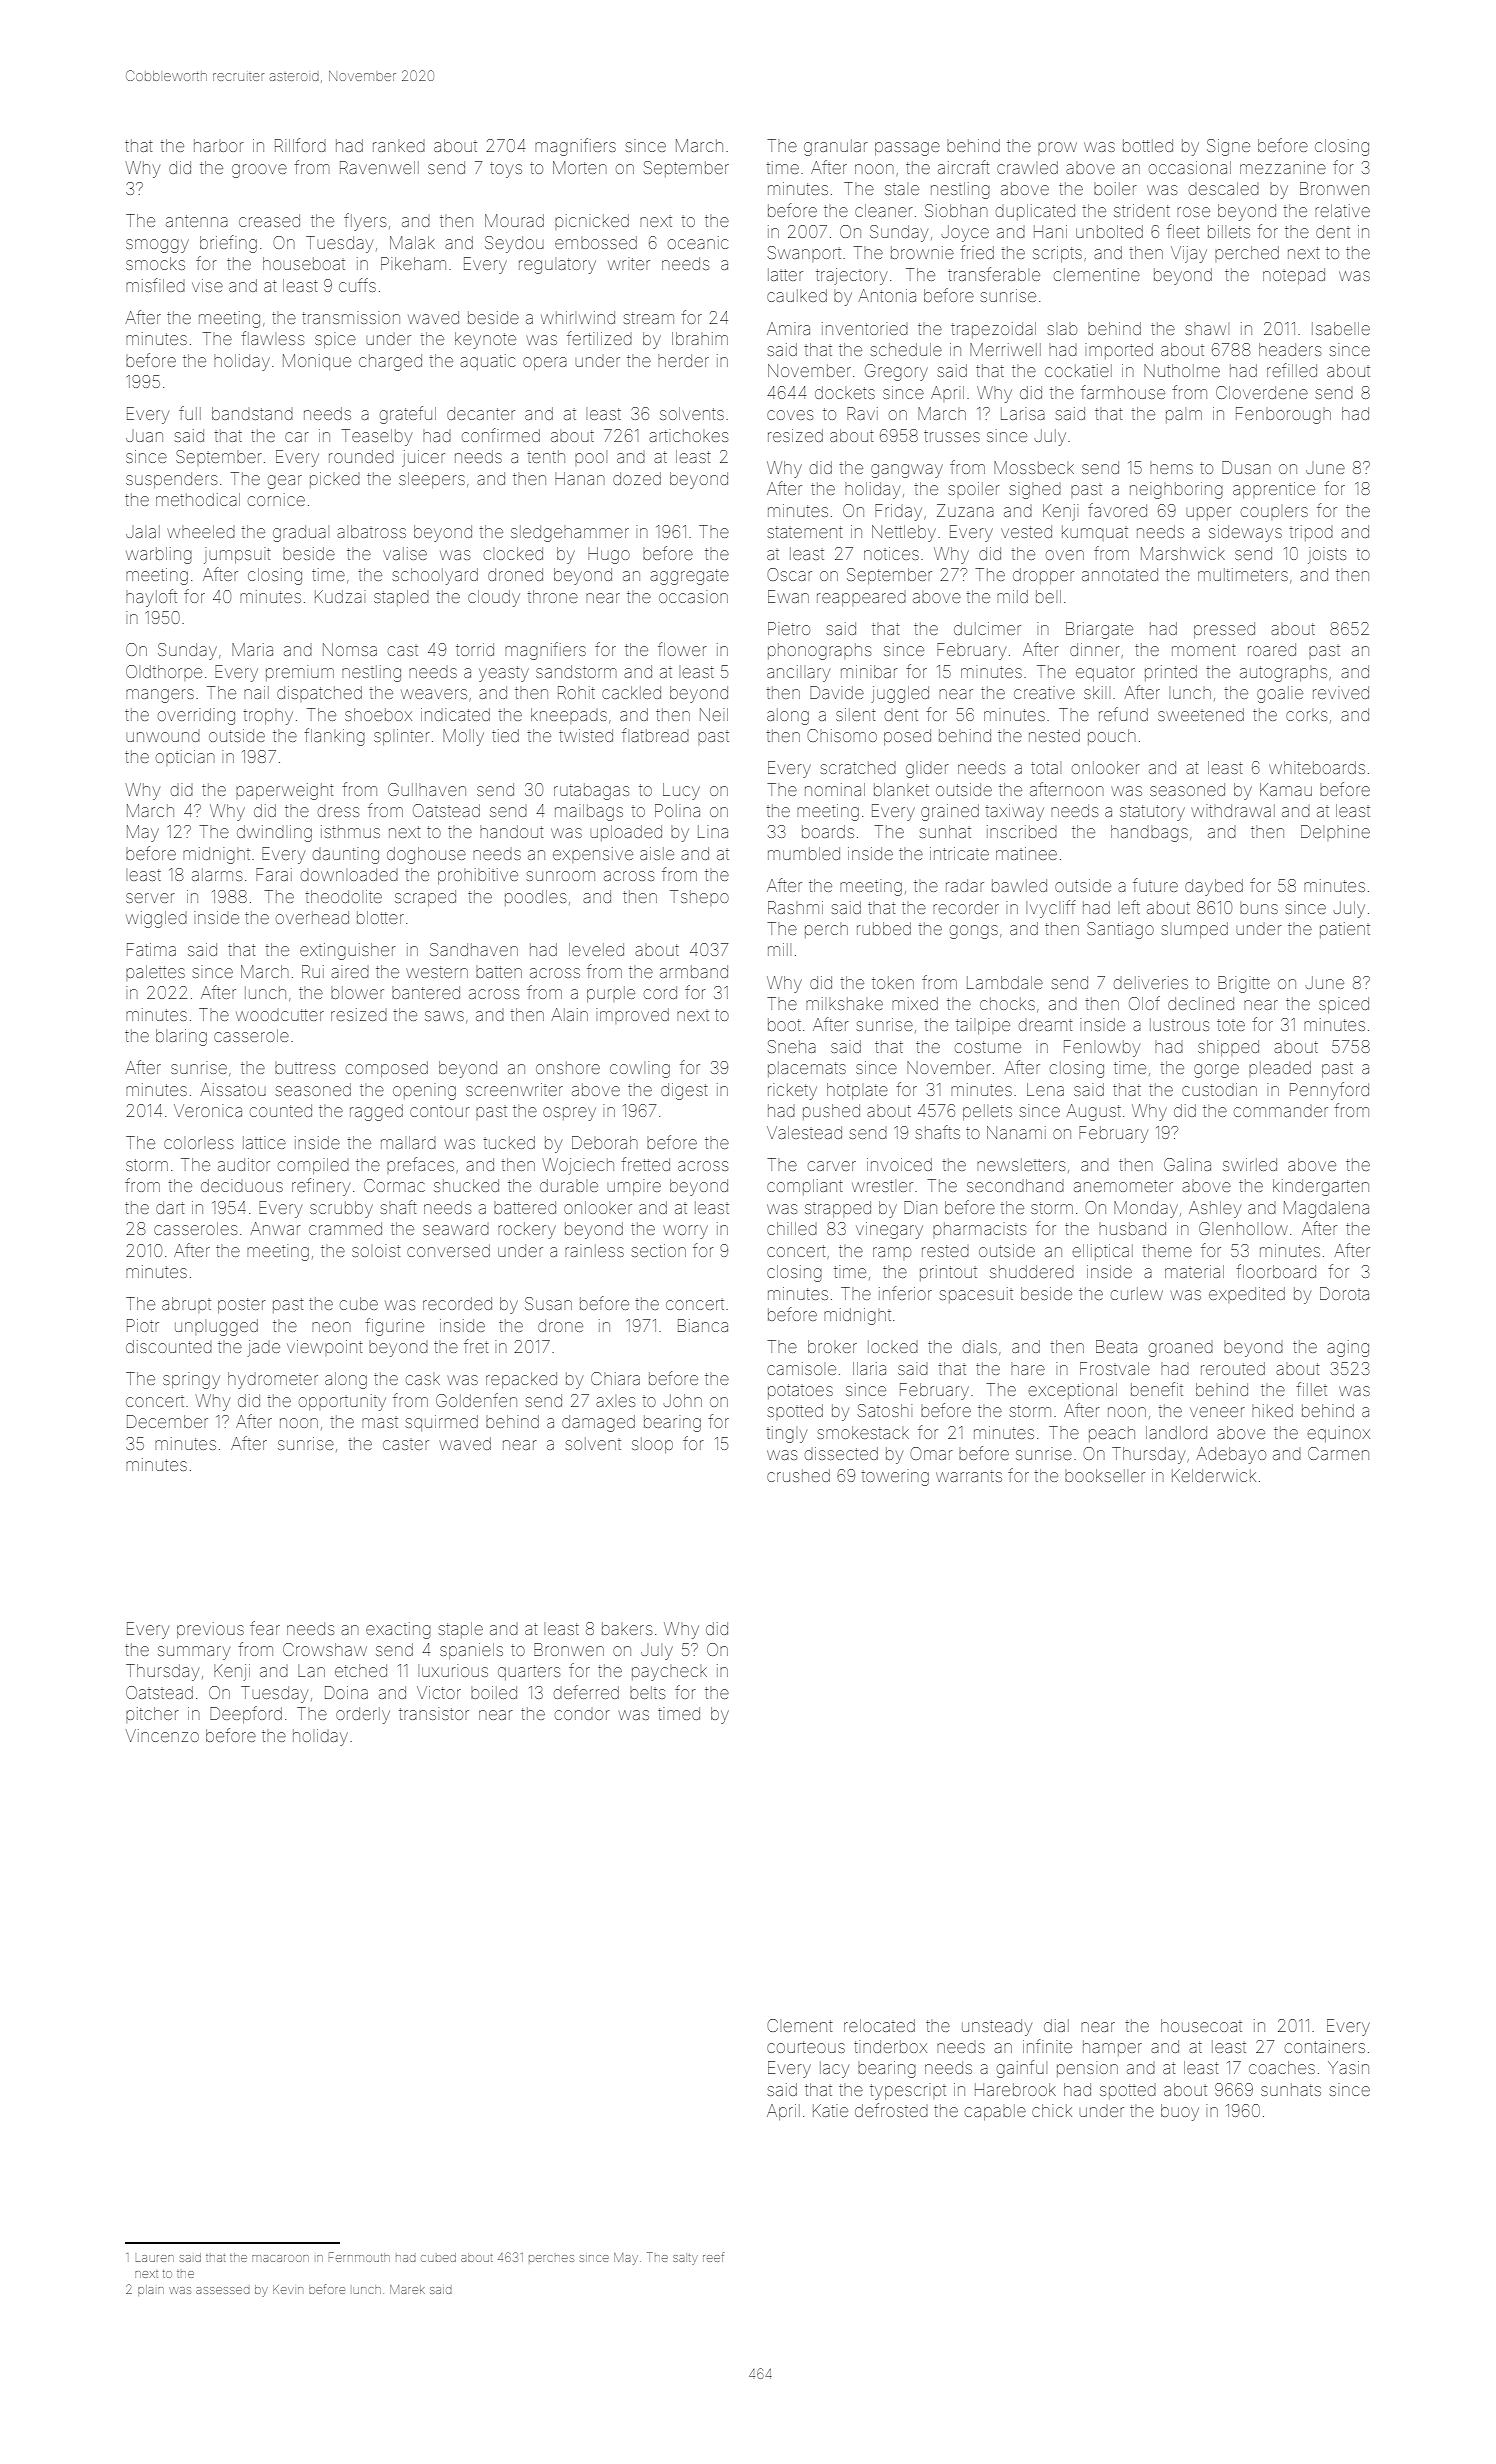 Image resolution: width=1496 pixels, height=2464 pixels. Describe the element at coordinates (805, 1187) in the screenshot. I see `compliant` at that location.
